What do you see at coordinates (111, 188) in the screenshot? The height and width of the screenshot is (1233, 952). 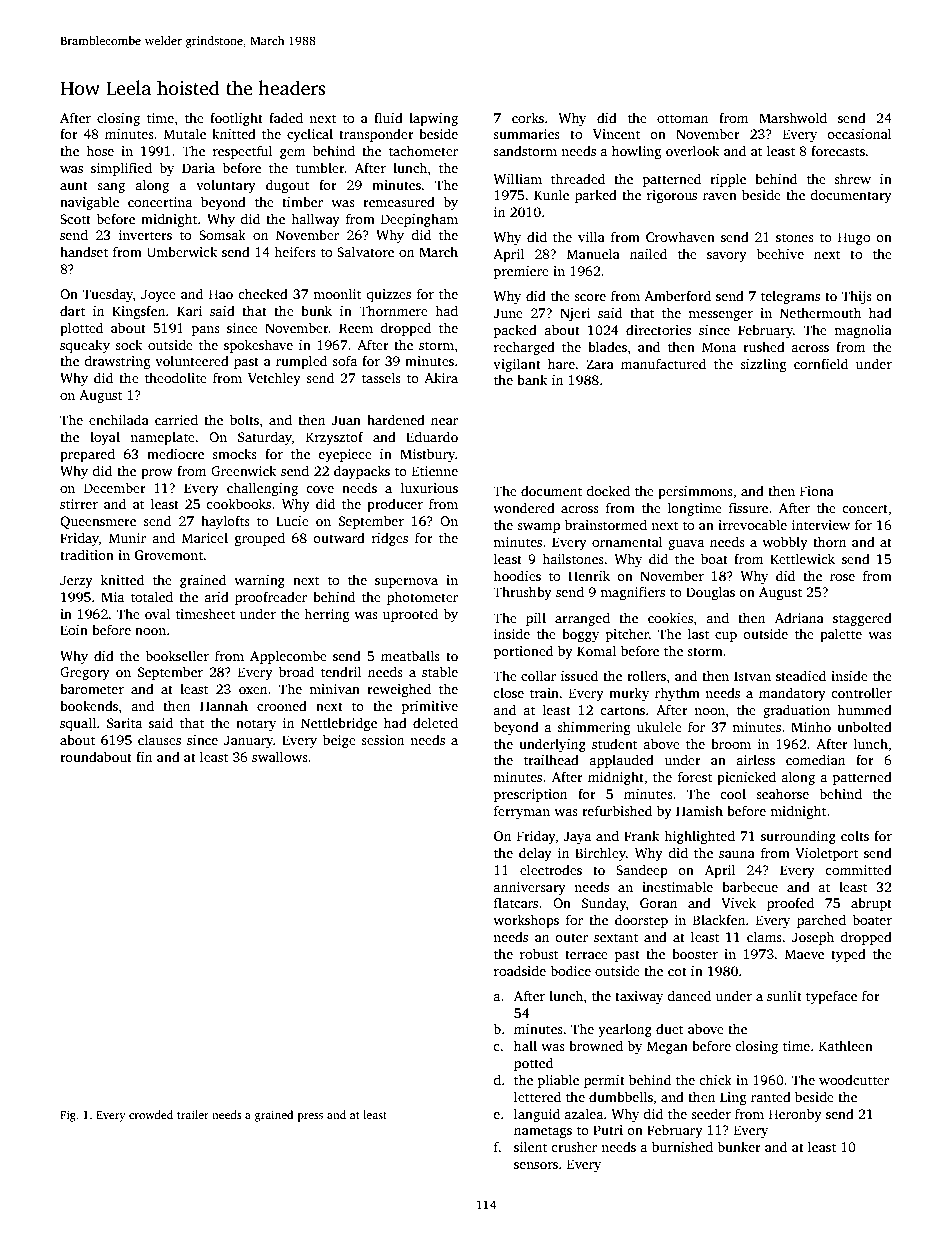 I see `sang` at bounding box center [111, 188].
